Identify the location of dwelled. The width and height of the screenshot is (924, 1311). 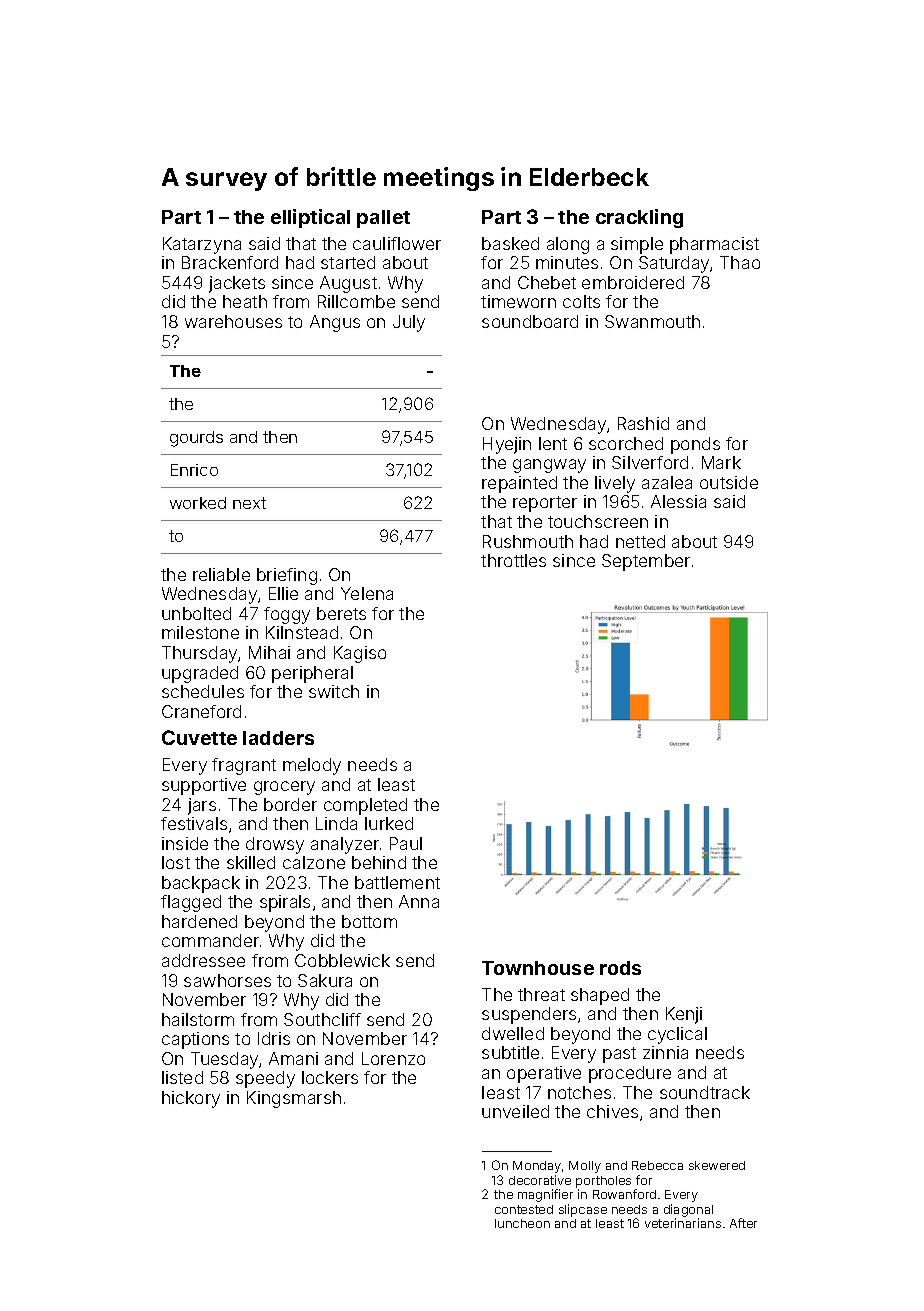
(513, 1033).
